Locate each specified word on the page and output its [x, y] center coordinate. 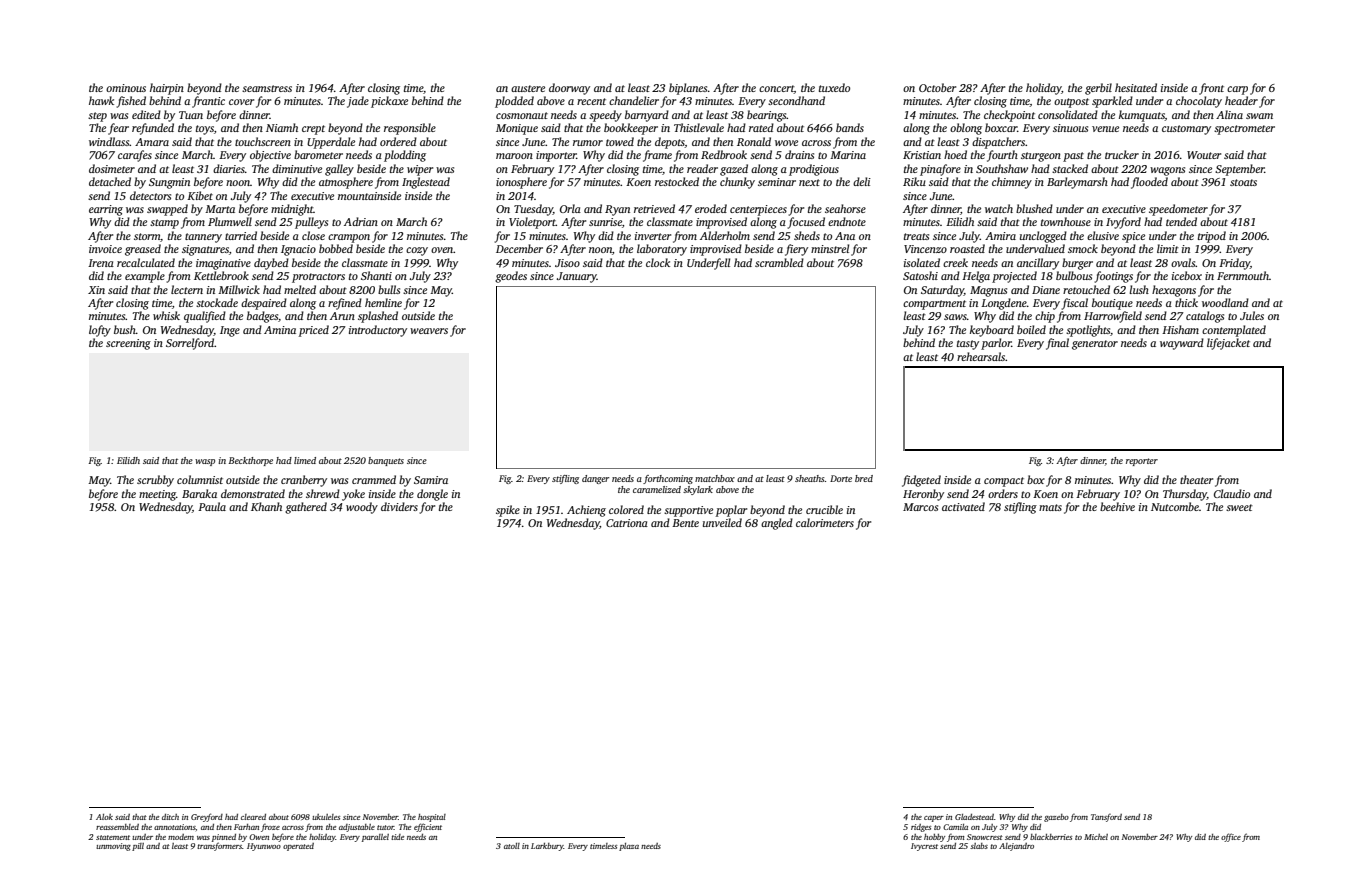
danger [595, 479]
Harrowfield [1113, 317]
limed [305, 460]
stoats [1243, 182]
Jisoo [567, 263]
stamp [164, 224]
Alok [104, 817]
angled [777, 524]
